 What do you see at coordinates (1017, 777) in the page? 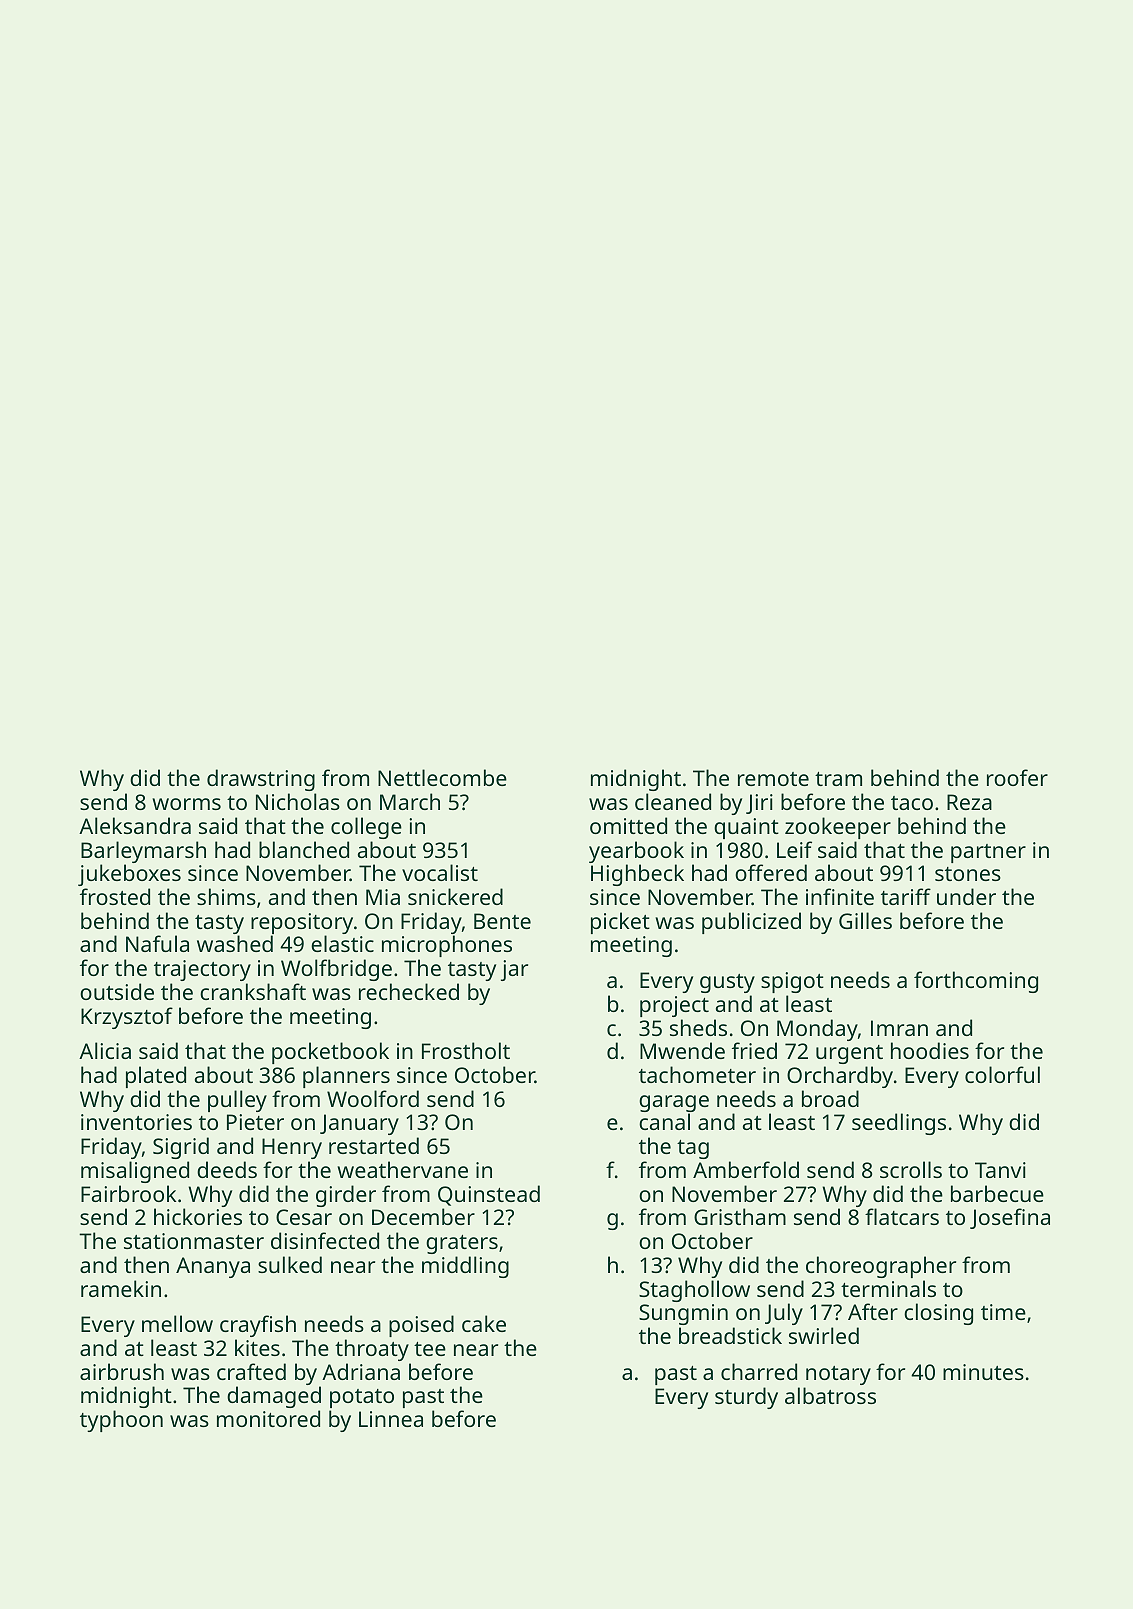
I see `roofer` at bounding box center [1017, 777].
